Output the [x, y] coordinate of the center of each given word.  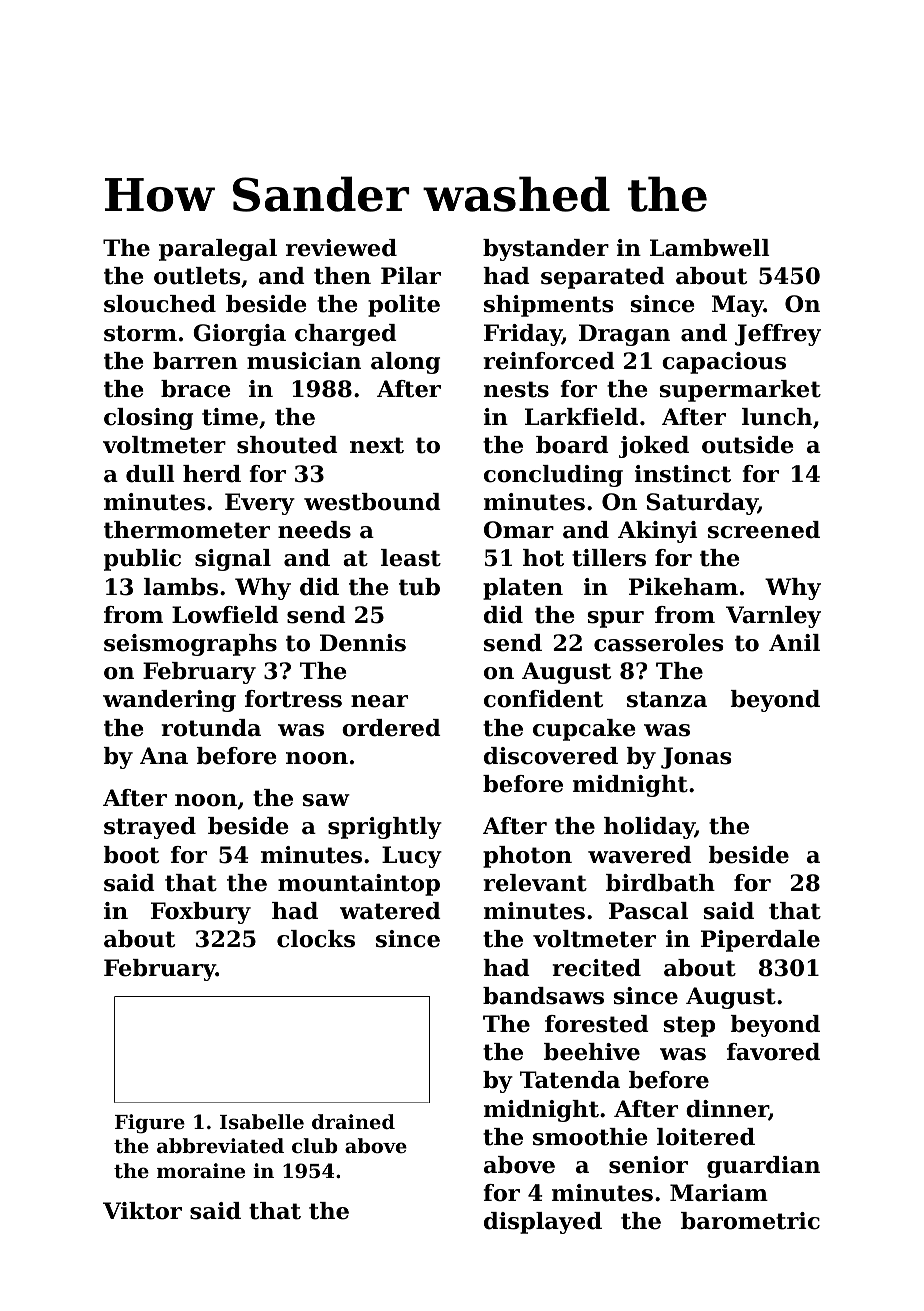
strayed [150, 828]
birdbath [660, 883]
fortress [293, 699]
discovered [551, 756]
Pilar [411, 276]
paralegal [218, 250]
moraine [201, 1170]
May [738, 306]
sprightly [385, 828]
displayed [543, 1223]
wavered [640, 855]
